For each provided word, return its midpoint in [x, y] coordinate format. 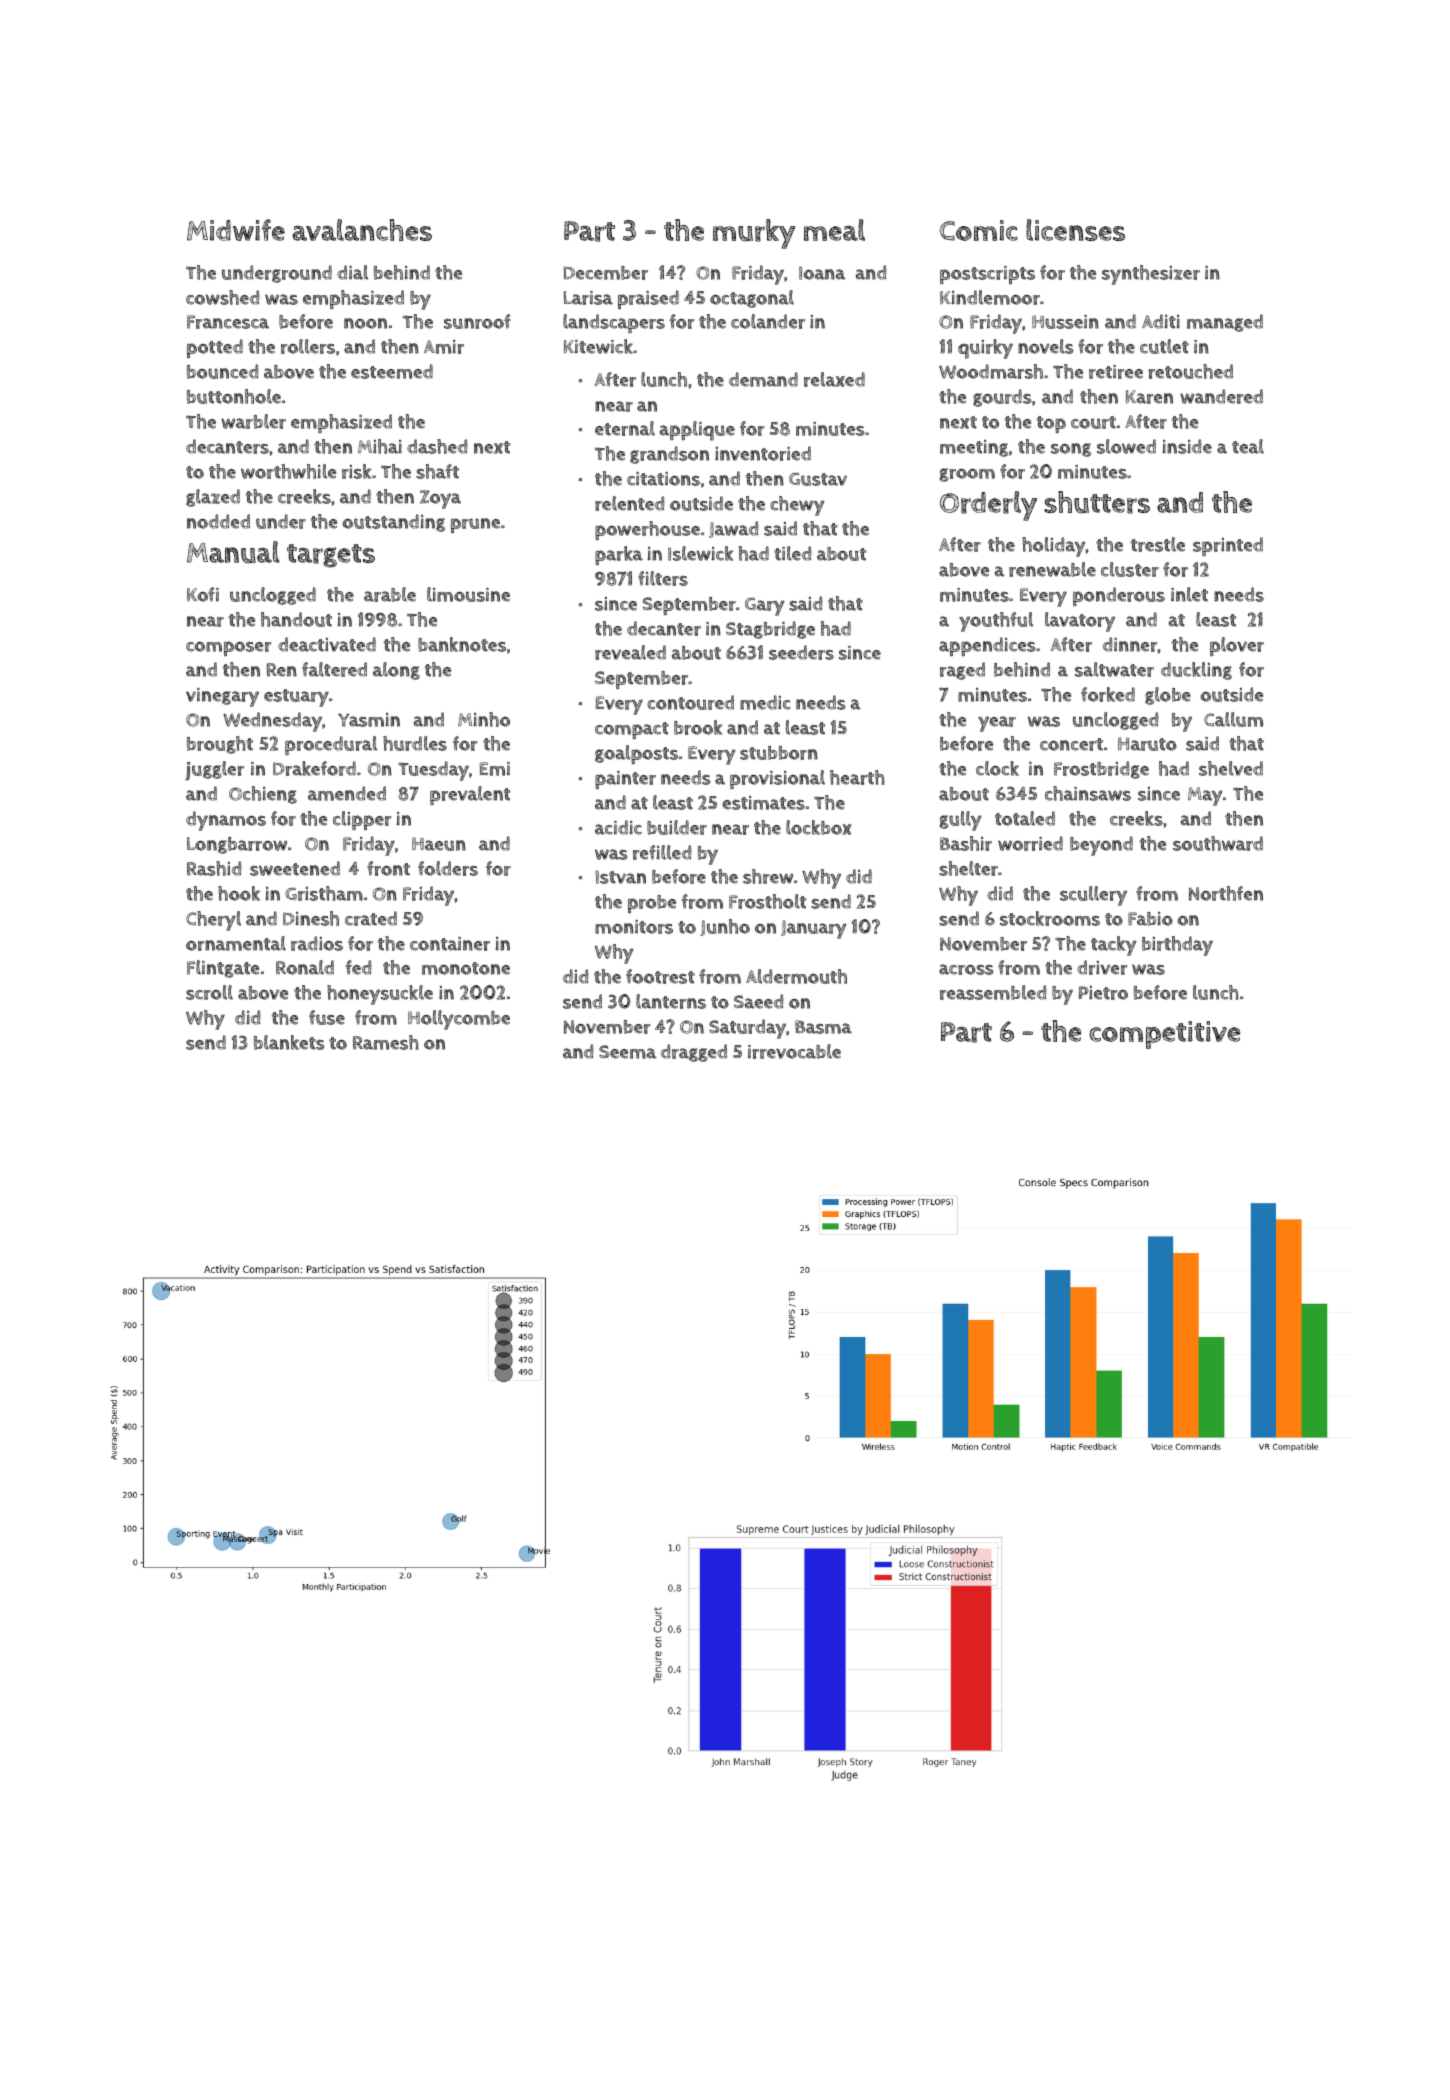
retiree [1116, 372]
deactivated [327, 644]
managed [1225, 323]
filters [663, 578]
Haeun [439, 844]
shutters [1097, 502]
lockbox [819, 827]
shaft [437, 471]
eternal [625, 428]
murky [754, 234]
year [997, 724]
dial [352, 272]
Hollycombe [459, 1020]
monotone [466, 968]
